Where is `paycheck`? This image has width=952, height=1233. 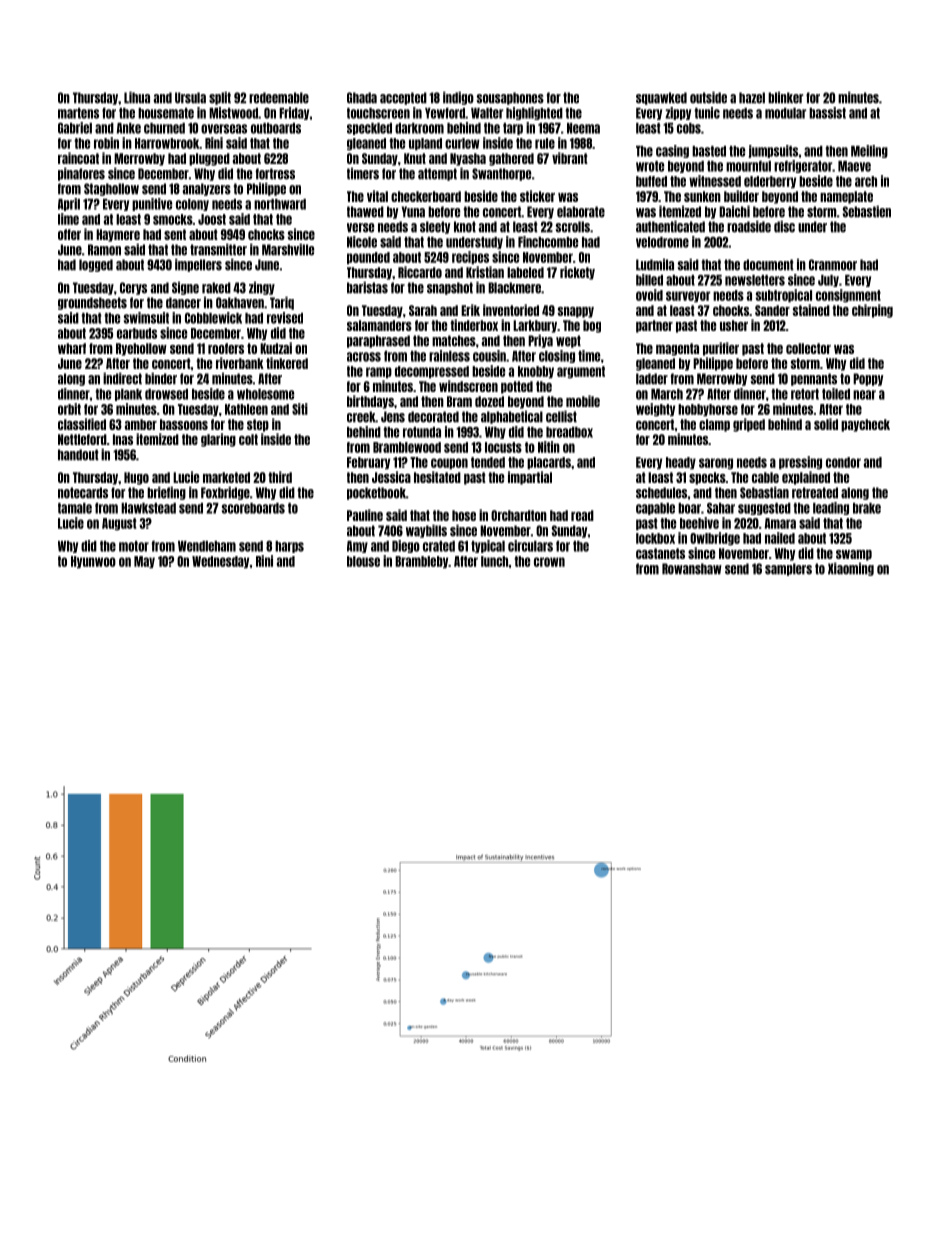 paycheck is located at coordinates (865, 425).
